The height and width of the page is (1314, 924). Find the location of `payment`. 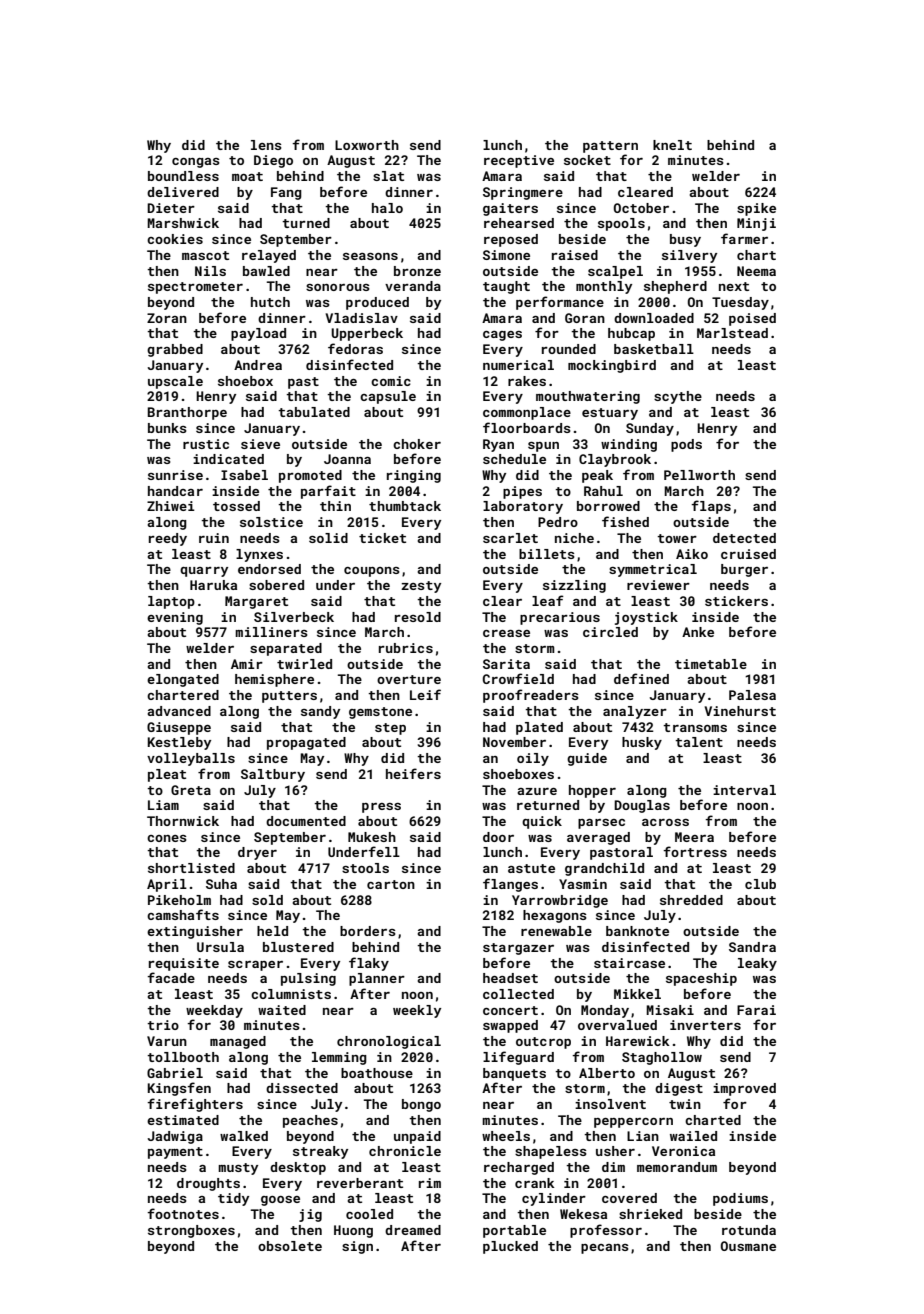

payment is located at coordinates (175, 1153).
